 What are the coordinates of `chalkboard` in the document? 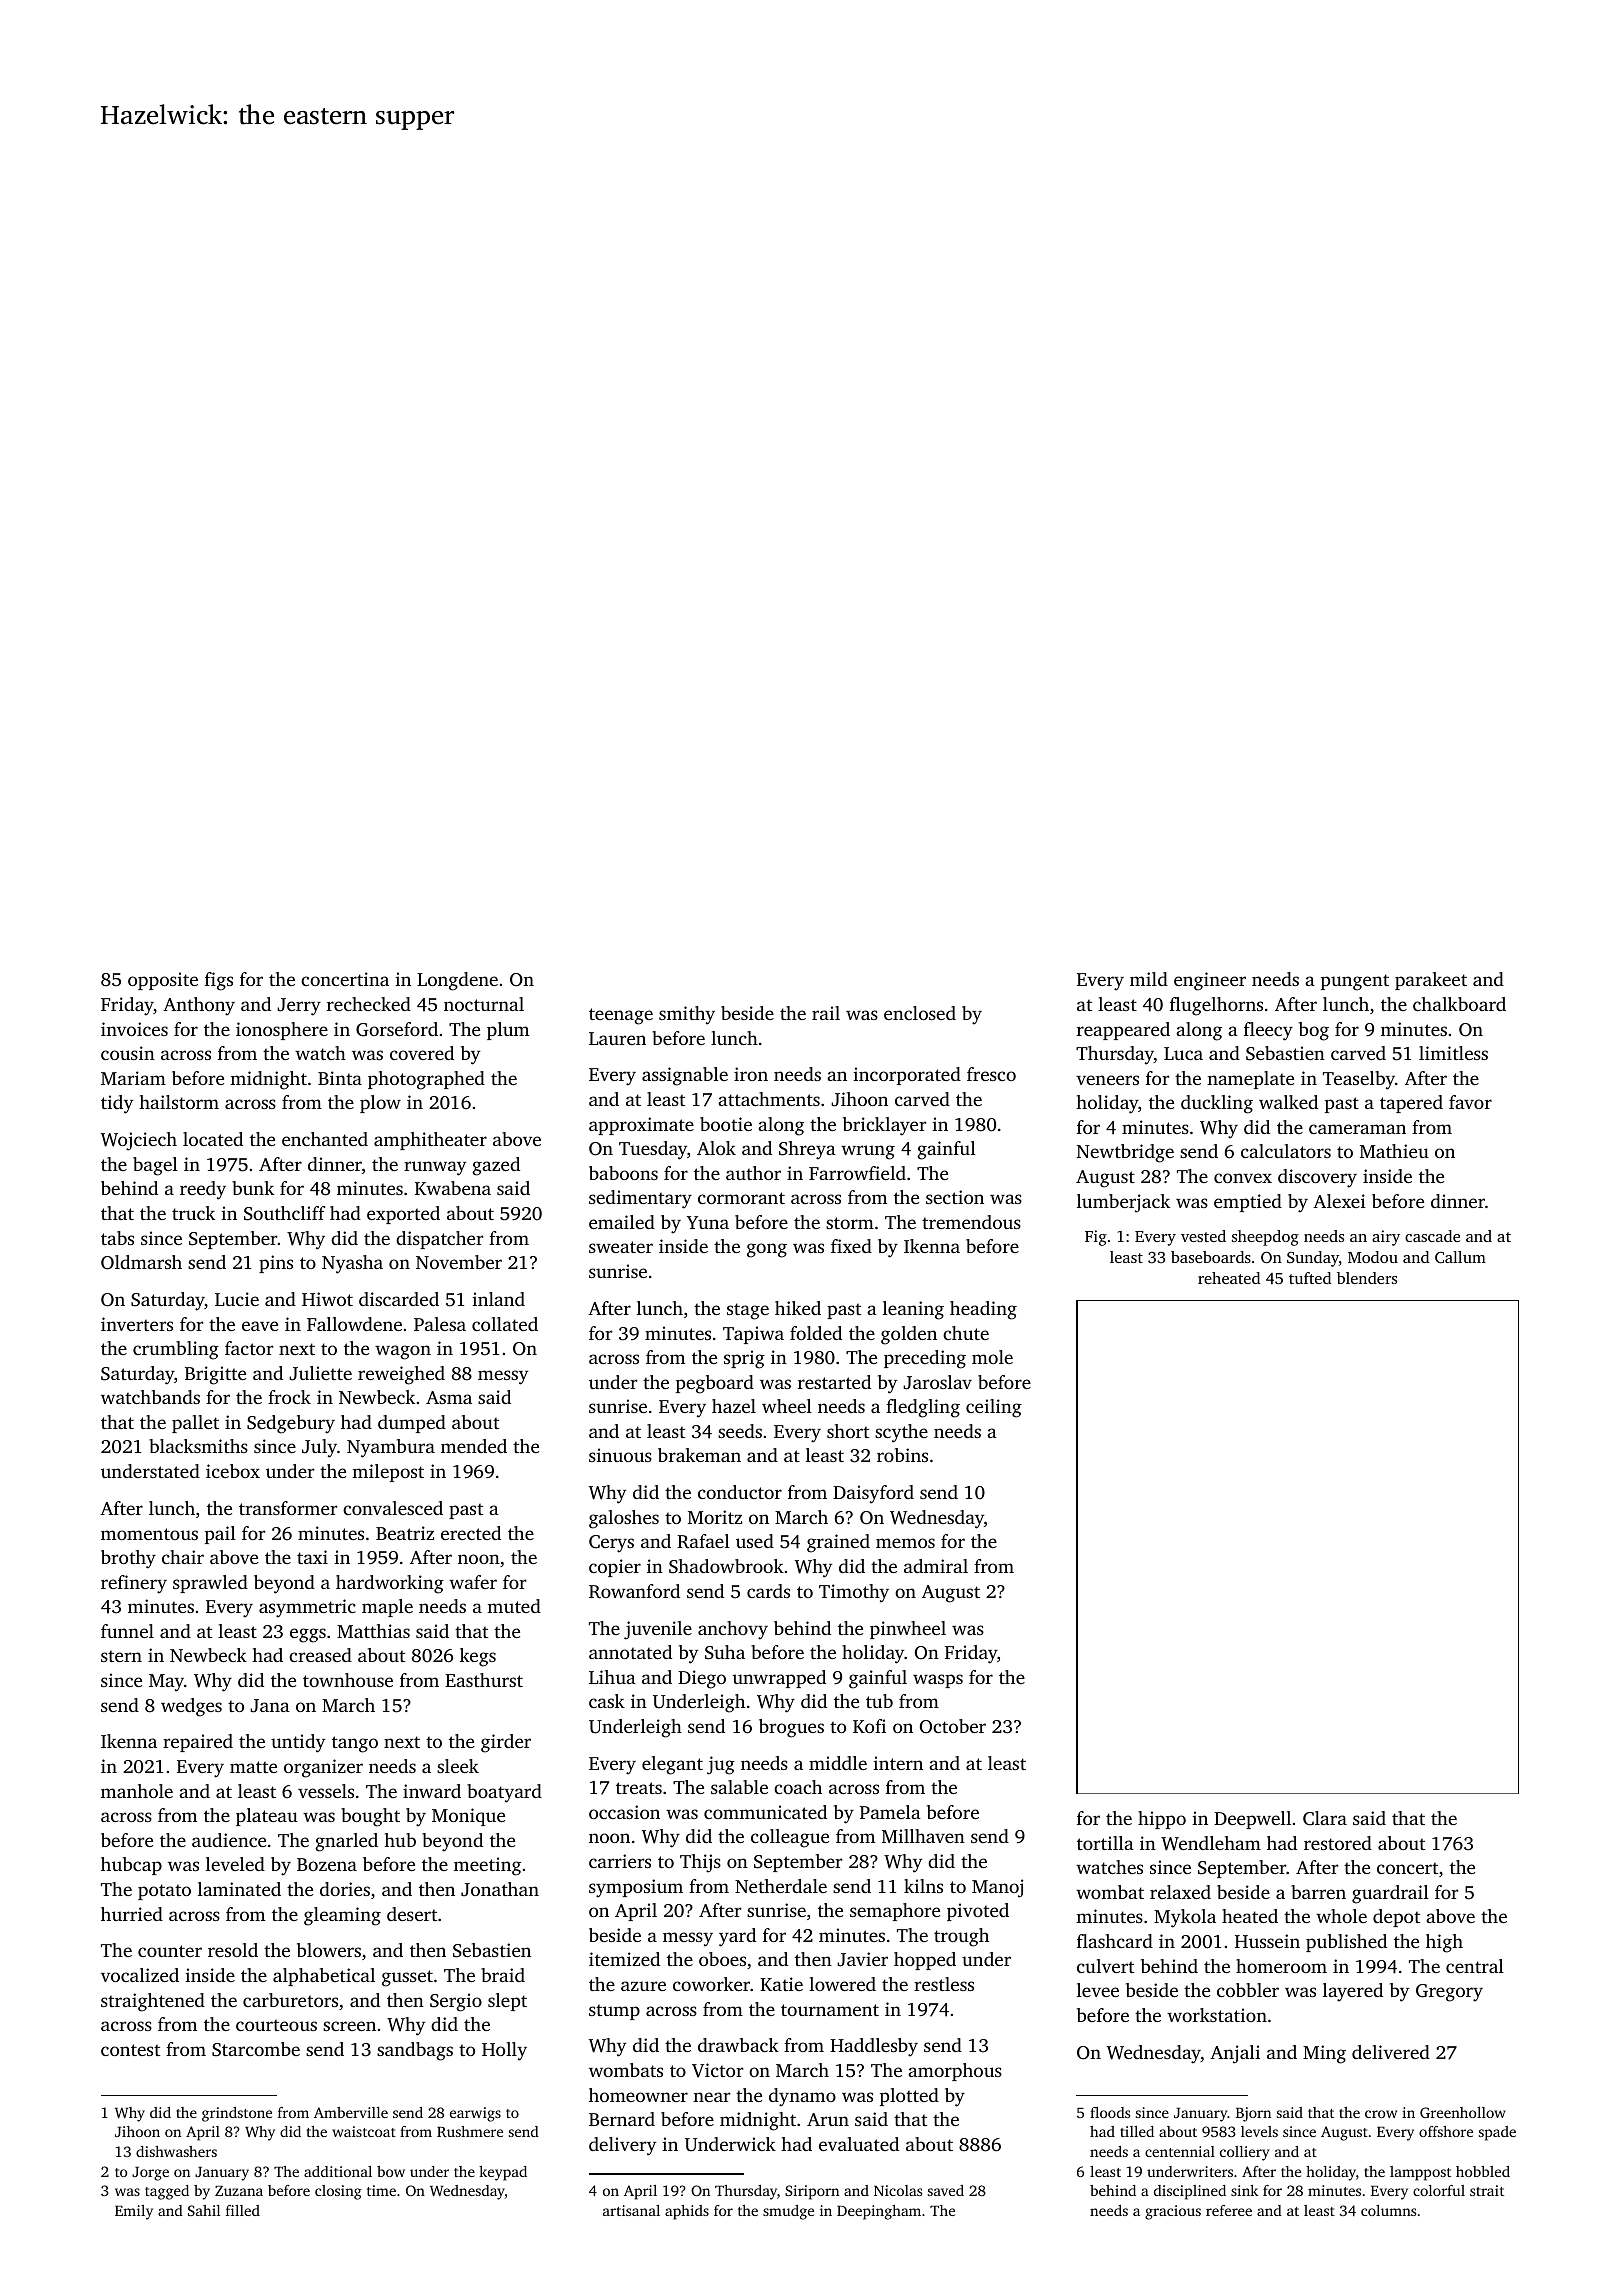 It's located at (1459, 1004).
